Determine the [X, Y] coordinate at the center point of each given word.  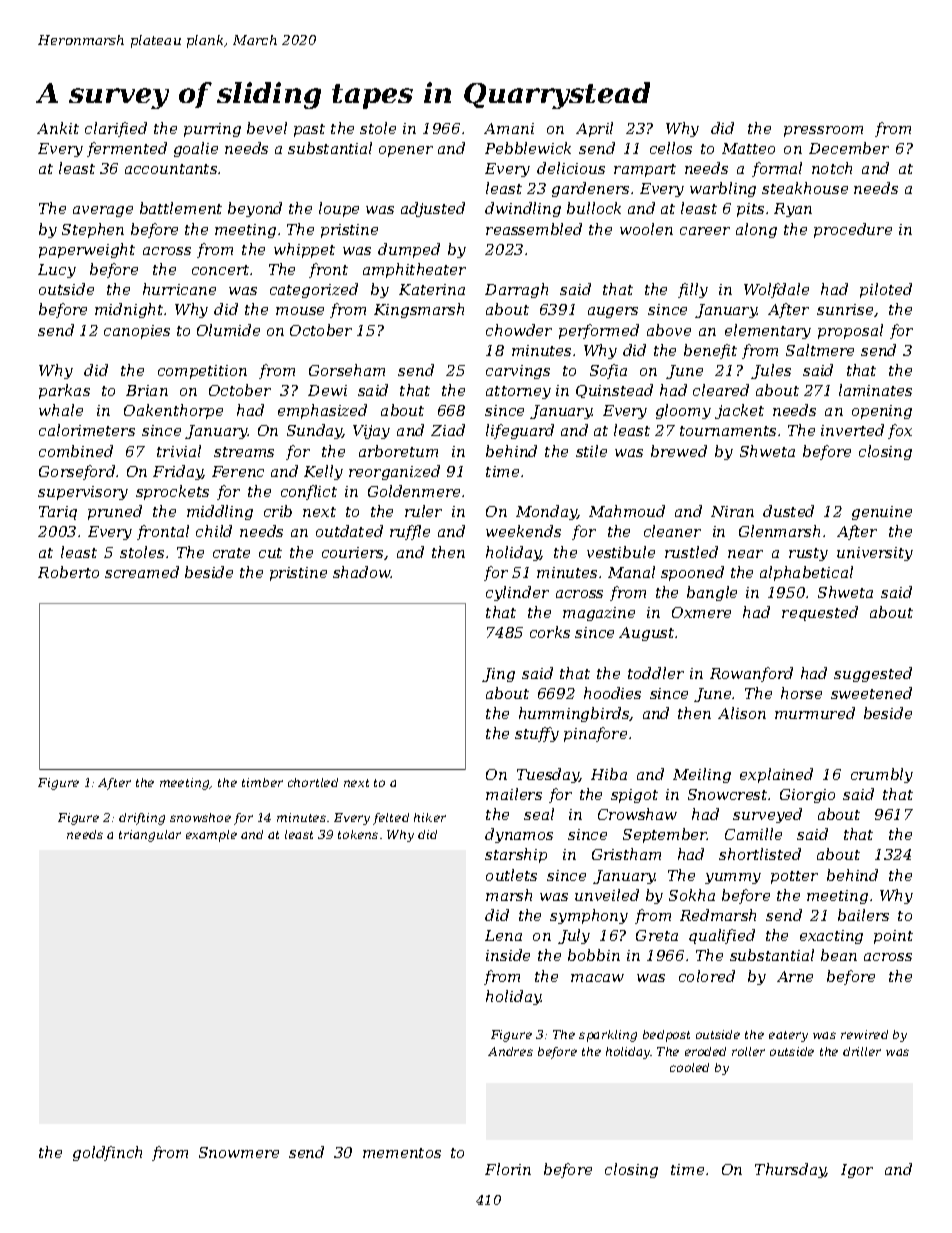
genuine [882, 513]
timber [262, 782]
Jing [498, 675]
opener [406, 151]
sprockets [172, 492]
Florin [508, 1169]
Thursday [790, 1170]
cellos [671, 148]
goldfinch [107, 1153]
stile [591, 451]
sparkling [608, 1036]
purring [212, 130]
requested [820, 613]
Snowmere [239, 1152]
